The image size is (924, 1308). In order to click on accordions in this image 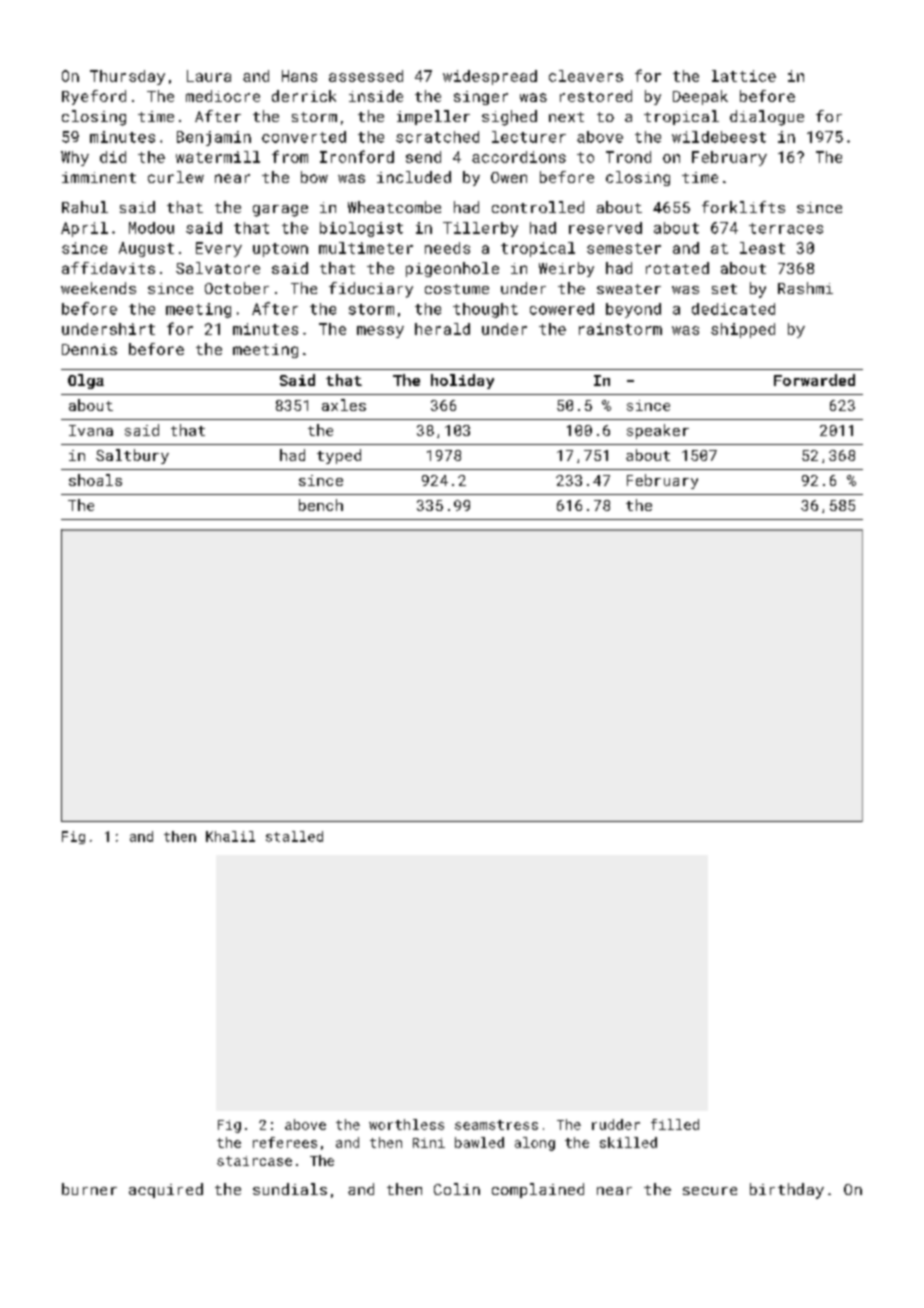, I will do `click(519, 157)`.
